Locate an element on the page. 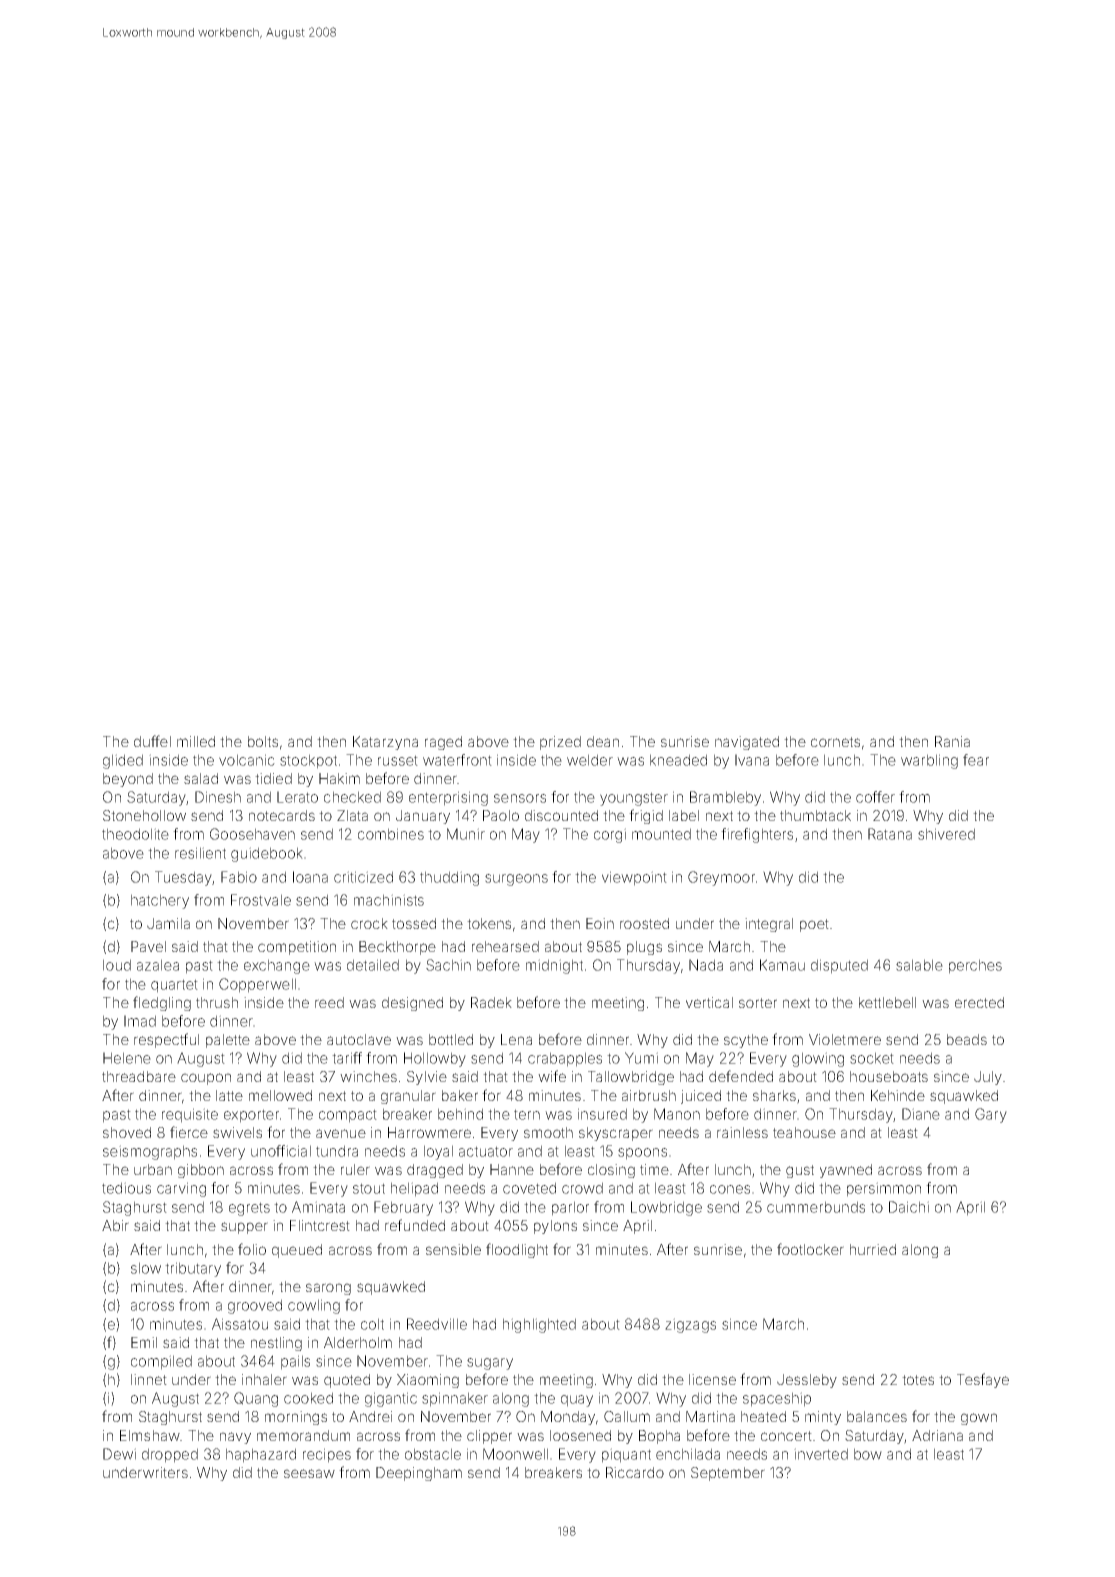 The width and height of the page is (1115, 1577). dropped is located at coordinates (170, 1455).
